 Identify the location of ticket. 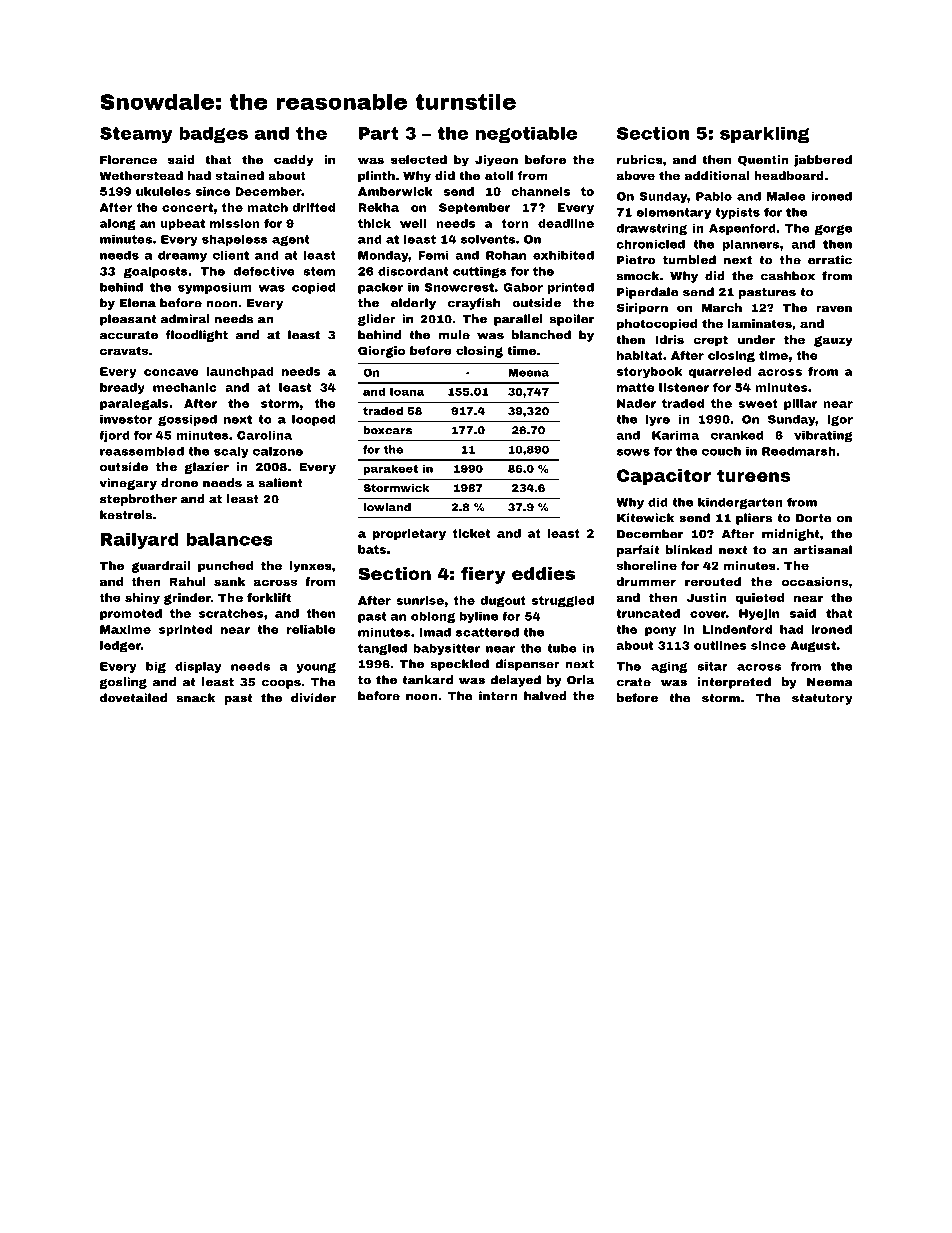
(471, 533).
